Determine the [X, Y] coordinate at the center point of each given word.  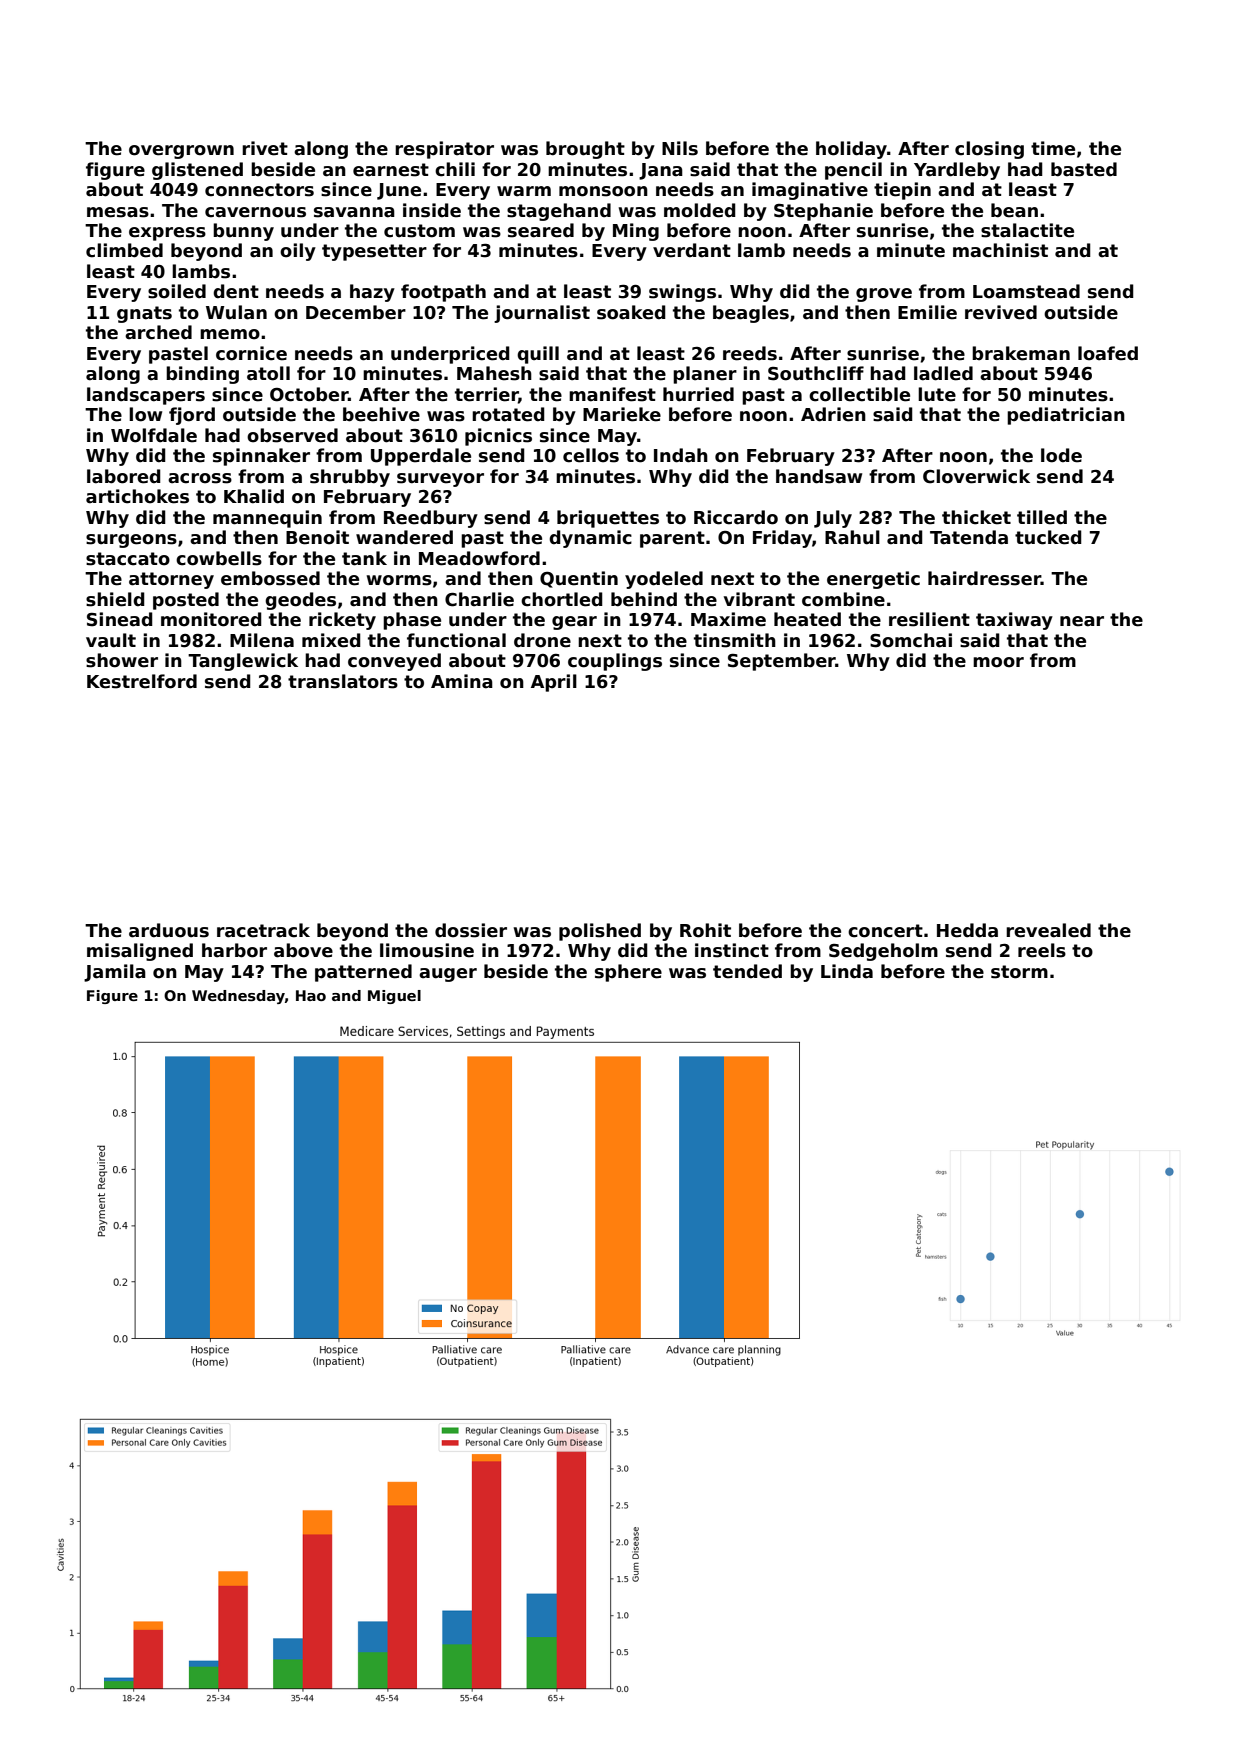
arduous [169, 930]
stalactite [1027, 230]
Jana [661, 171]
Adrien [833, 414]
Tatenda [969, 537]
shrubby [350, 478]
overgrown [181, 152]
